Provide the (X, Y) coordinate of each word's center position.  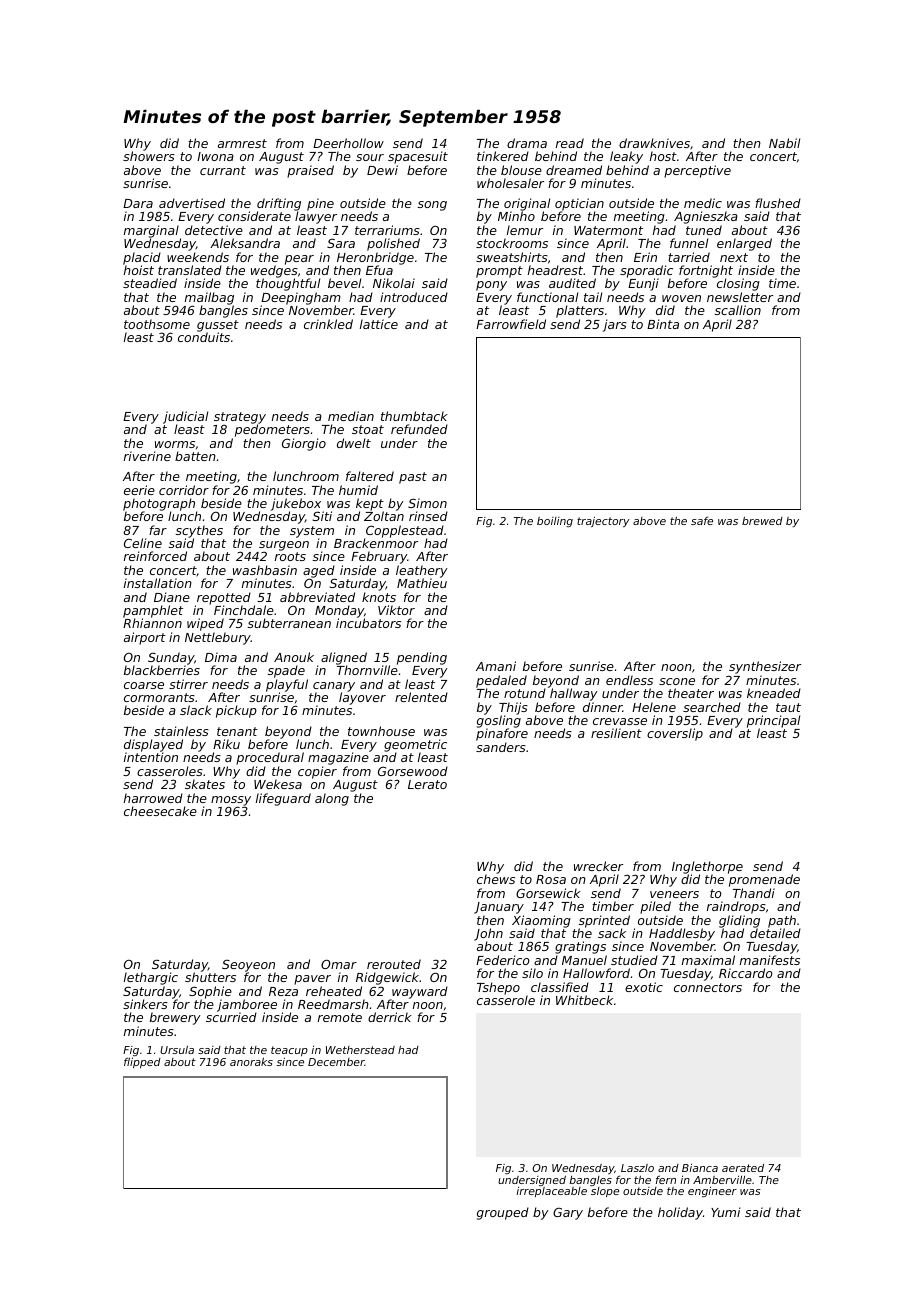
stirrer (188, 684)
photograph (160, 505)
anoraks (251, 1061)
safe (702, 521)
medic (703, 203)
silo (532, 973)
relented (421, 697)
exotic (644, 987)
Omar (339, 964)
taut (788, 707)
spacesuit (418, 157)
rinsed (428, 516)
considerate (254, 216)
